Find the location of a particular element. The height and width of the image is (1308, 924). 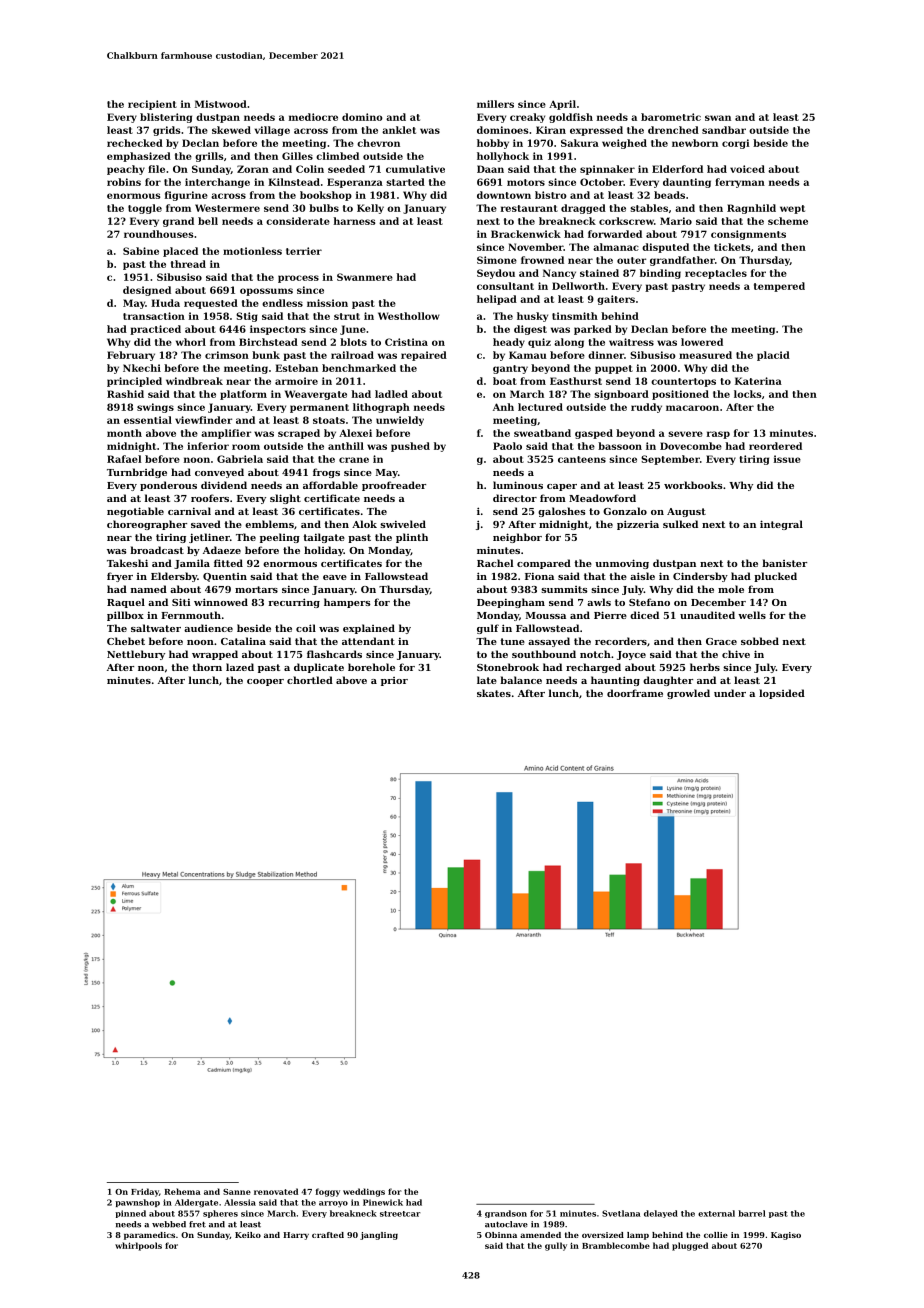

weddings is located at coordinates (364, 1192).
